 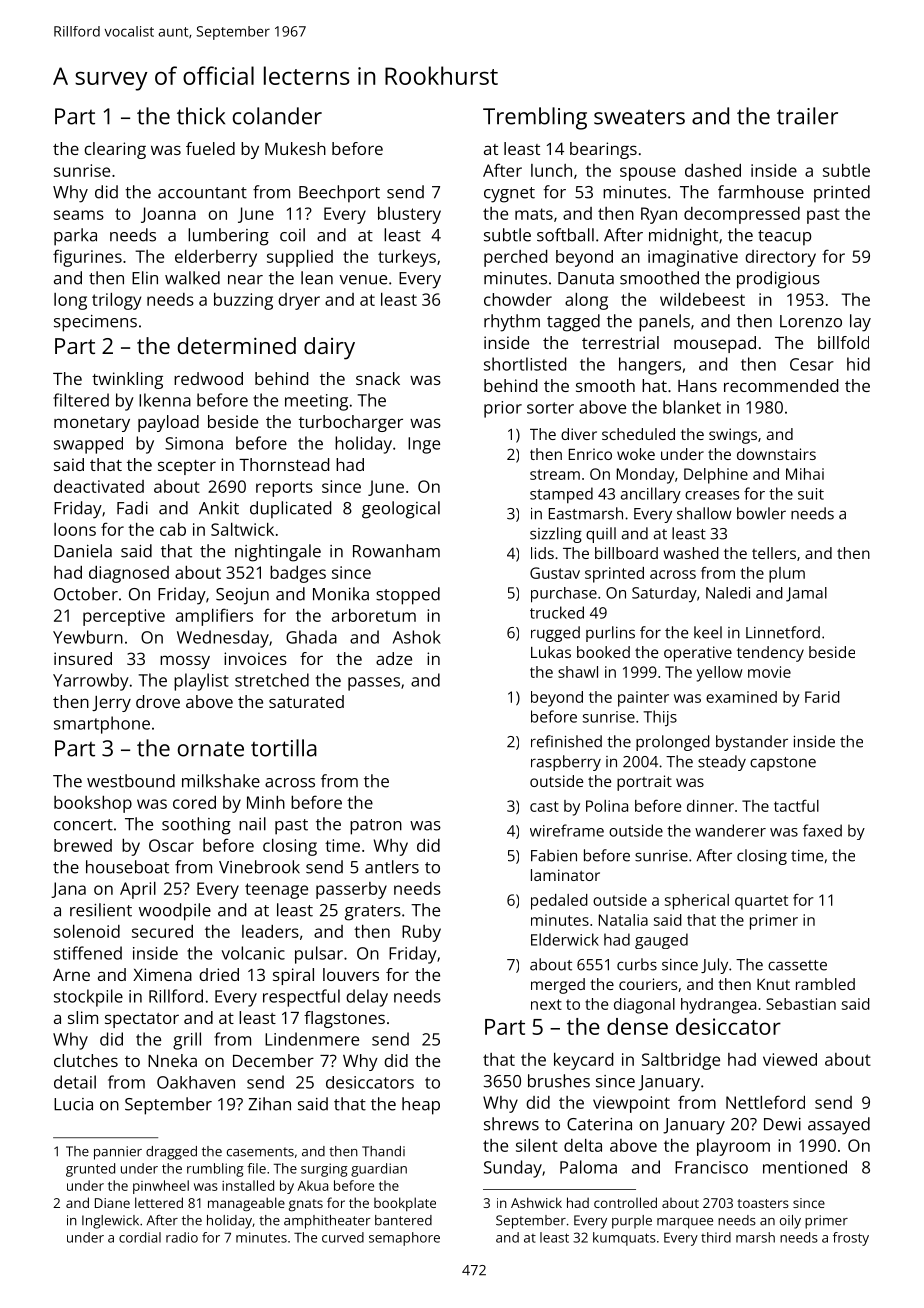 I want to click on faxed, so click(x=822, y=830).
